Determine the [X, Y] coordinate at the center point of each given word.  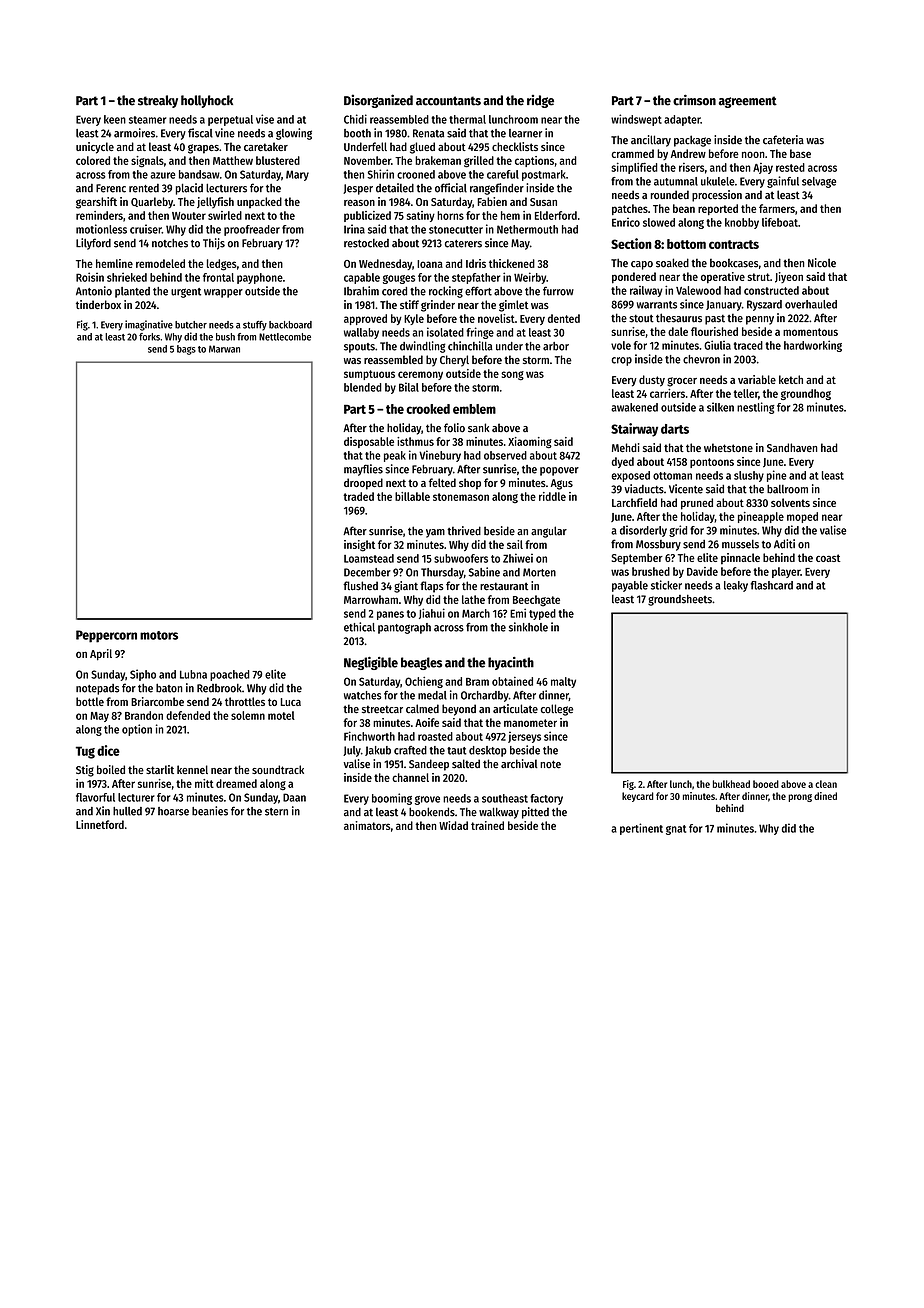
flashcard [772, 585]
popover [559, 471]
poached [230, 675]
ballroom [787, 489]
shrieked [127, 277]
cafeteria [783, 140]
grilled [479, 162]
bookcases [734, 263]
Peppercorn [106, 636]
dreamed [236, 783]
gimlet [514, 306]
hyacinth [511, 663]
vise [265, 119]
